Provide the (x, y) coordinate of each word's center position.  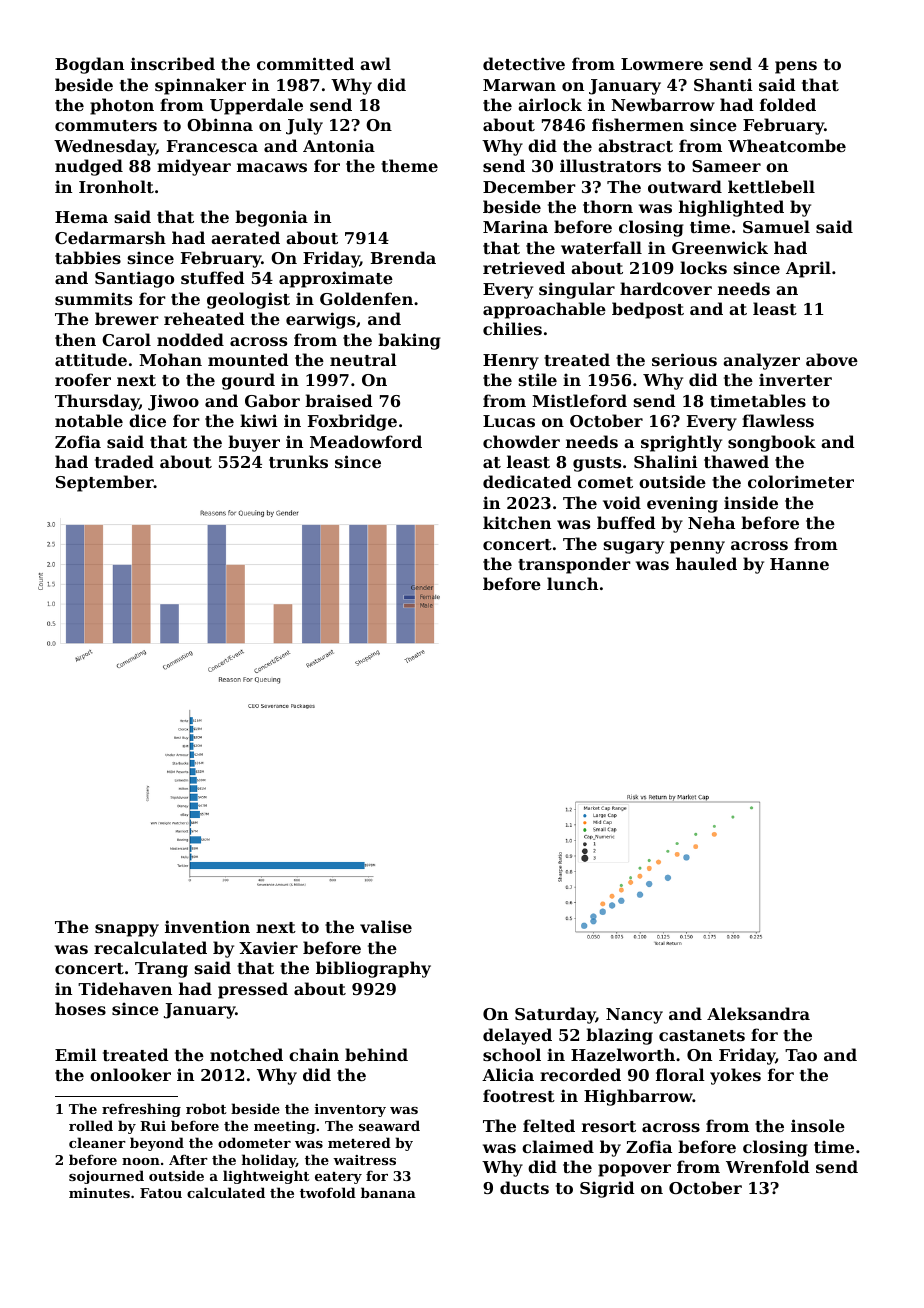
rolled (91, 1125)
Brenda (403, 257)
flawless (778, 420)
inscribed (173, 63)
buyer (254, 443)
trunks (298, 461)
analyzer (761, 361)
